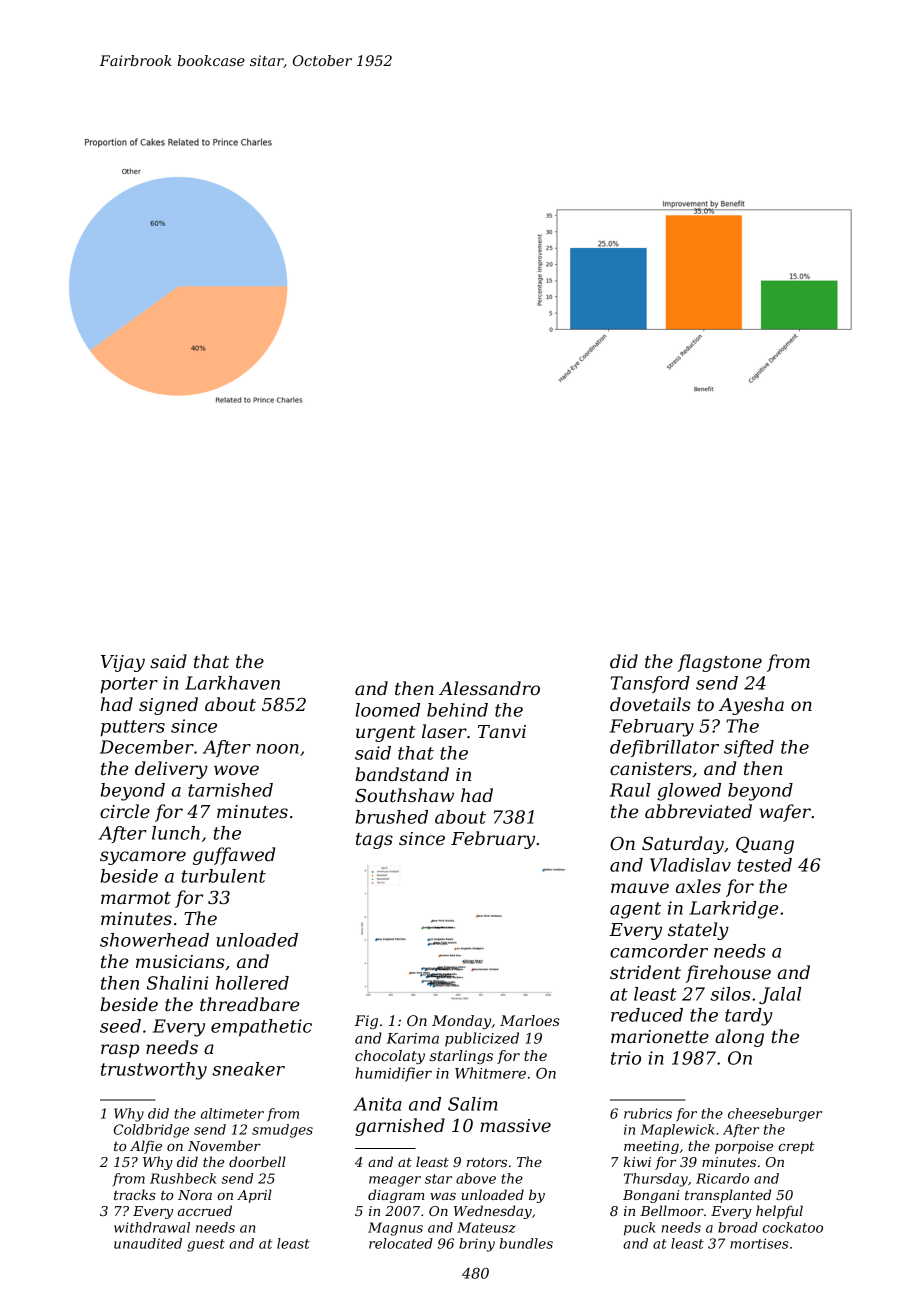  Describe the element at coordinates (171, 770) in the screenshot. I see `delivery` at that location.
